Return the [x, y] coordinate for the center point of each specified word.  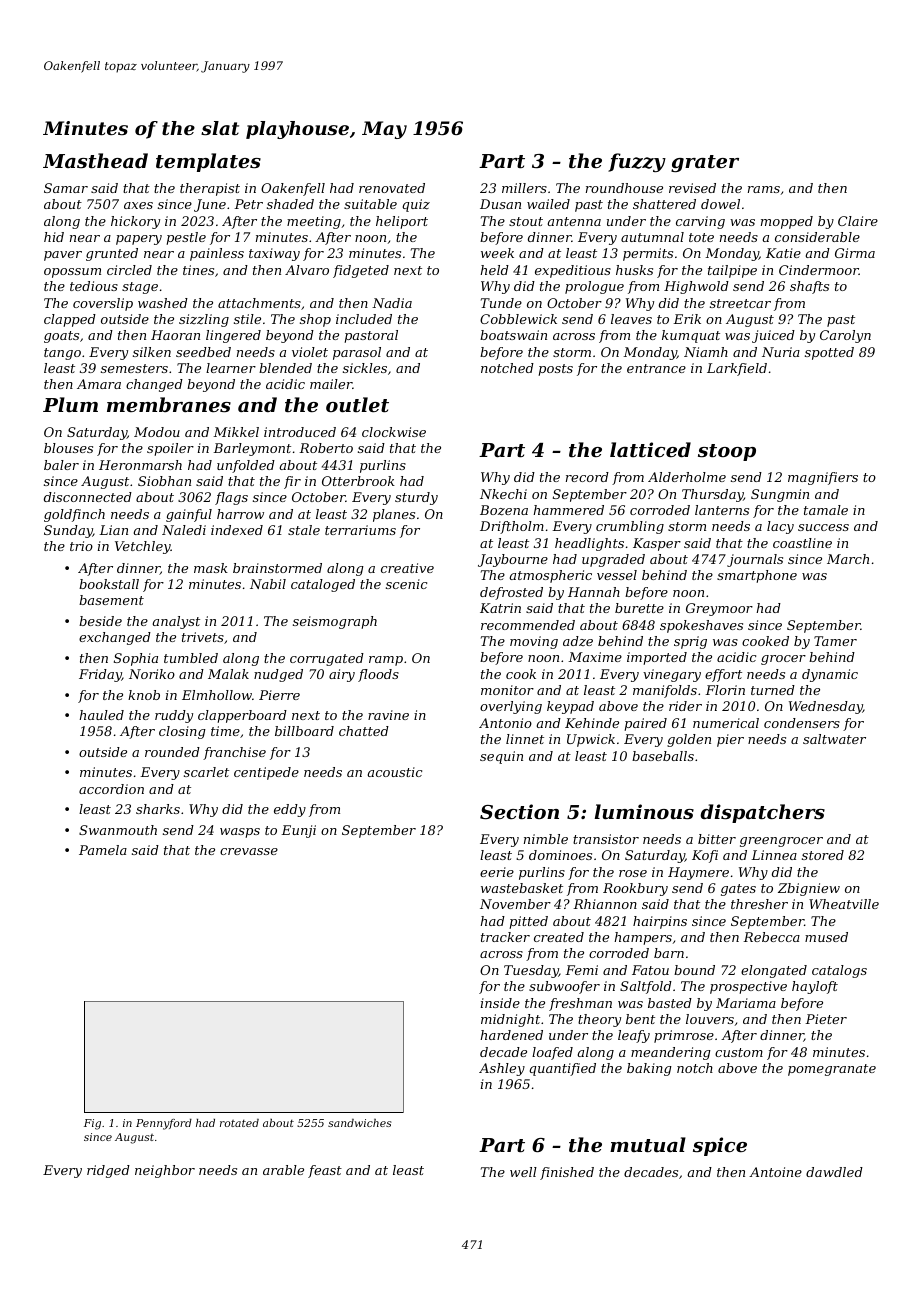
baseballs [663, 756]
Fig [92, 1124]
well [523, 1172]
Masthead [95, 160]
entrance [656, 368]
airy [342, 675]
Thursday [712, 495]
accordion [111, 789]
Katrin [500, 608]
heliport [402, 222]
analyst [176, 622]
